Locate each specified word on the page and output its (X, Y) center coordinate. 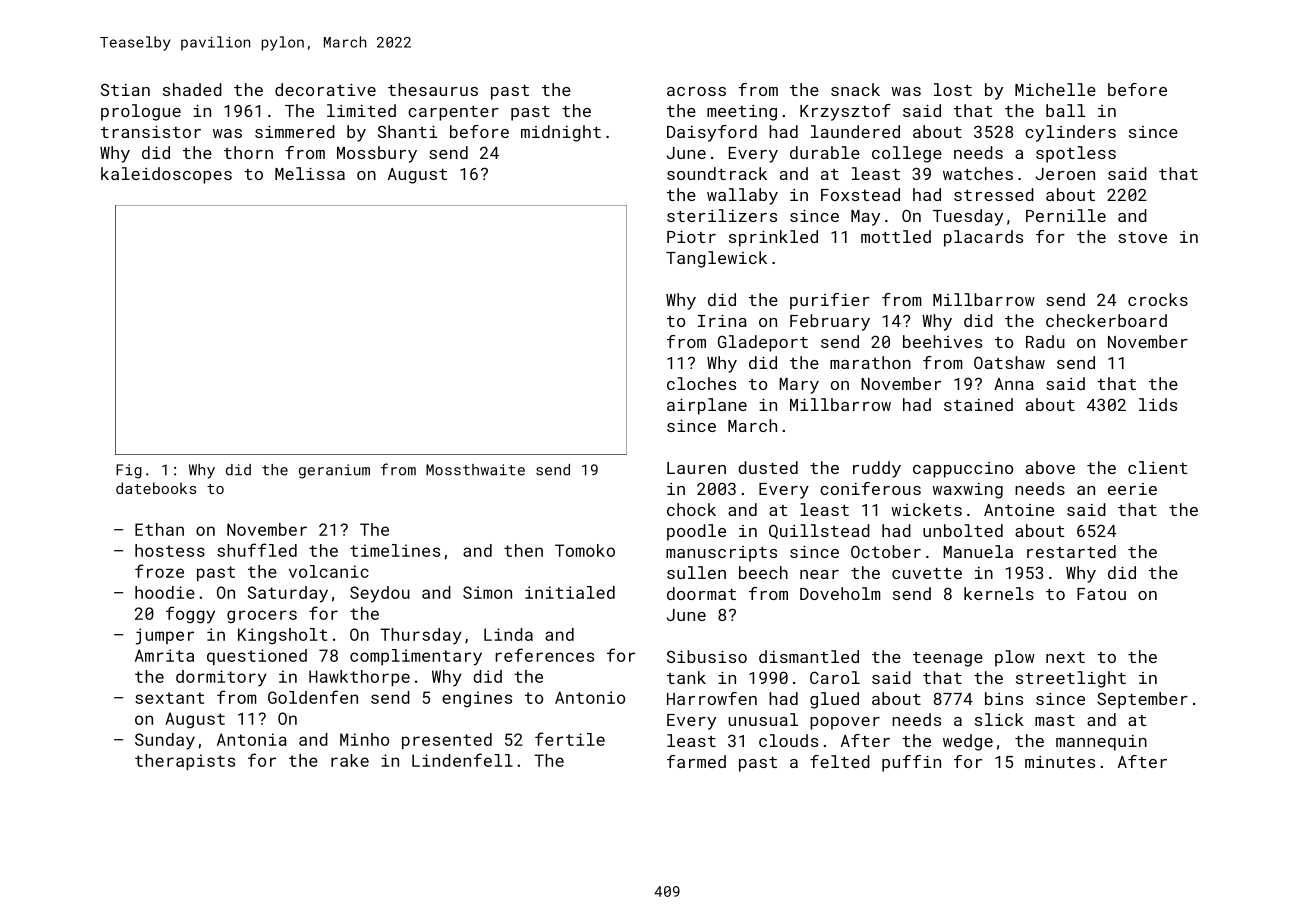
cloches (701, 383)
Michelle (1055, 89)
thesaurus (433, 89)
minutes (1060, 762)
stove (1142, 237)
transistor (151, 132)
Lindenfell (462, 760)
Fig (129, 471)
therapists (185, 762)
